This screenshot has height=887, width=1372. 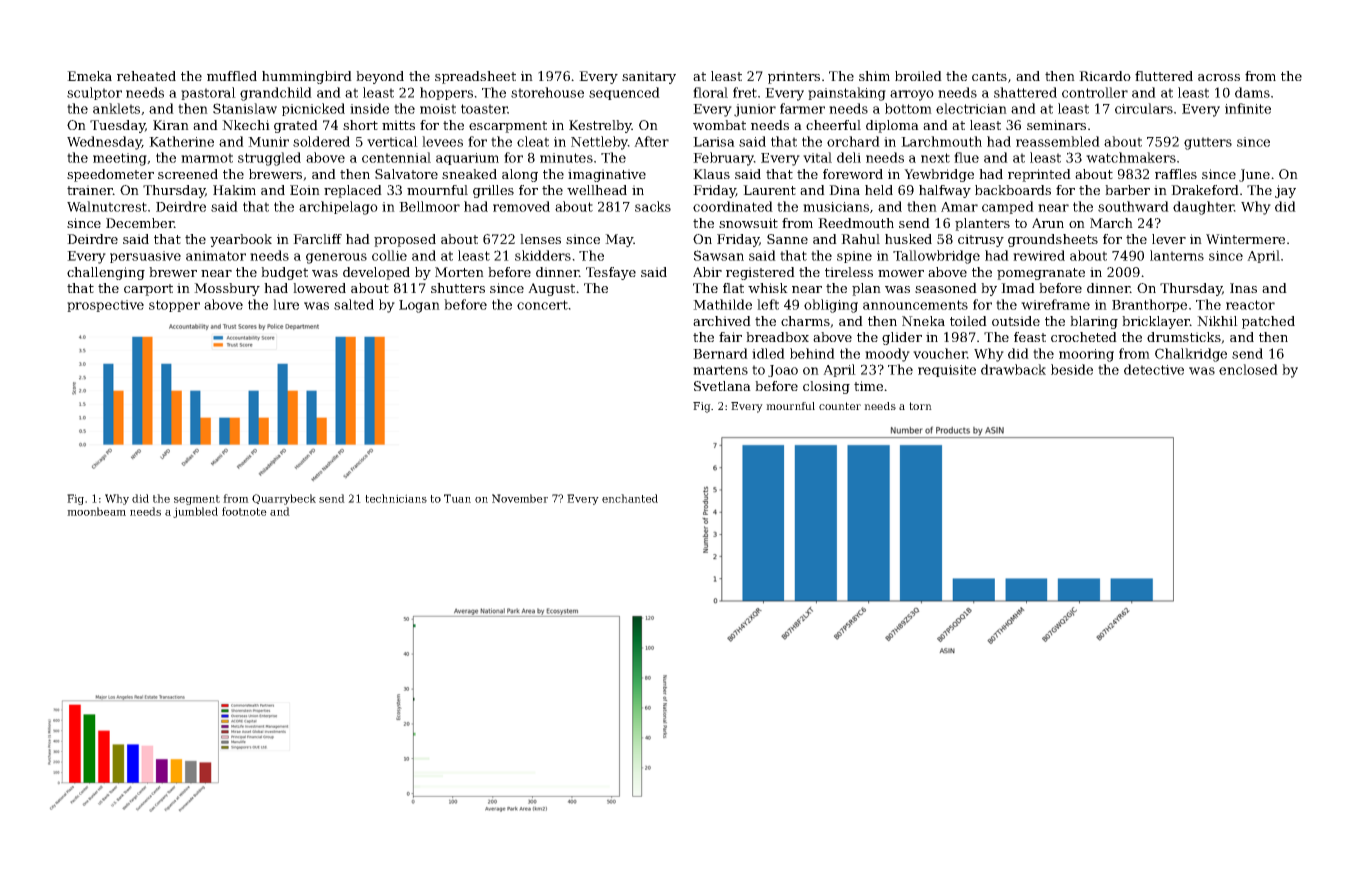 What do you see at coordinates (630, 498) in the screenshot?
I see `enchanted` at bounding box center [630, 498].
